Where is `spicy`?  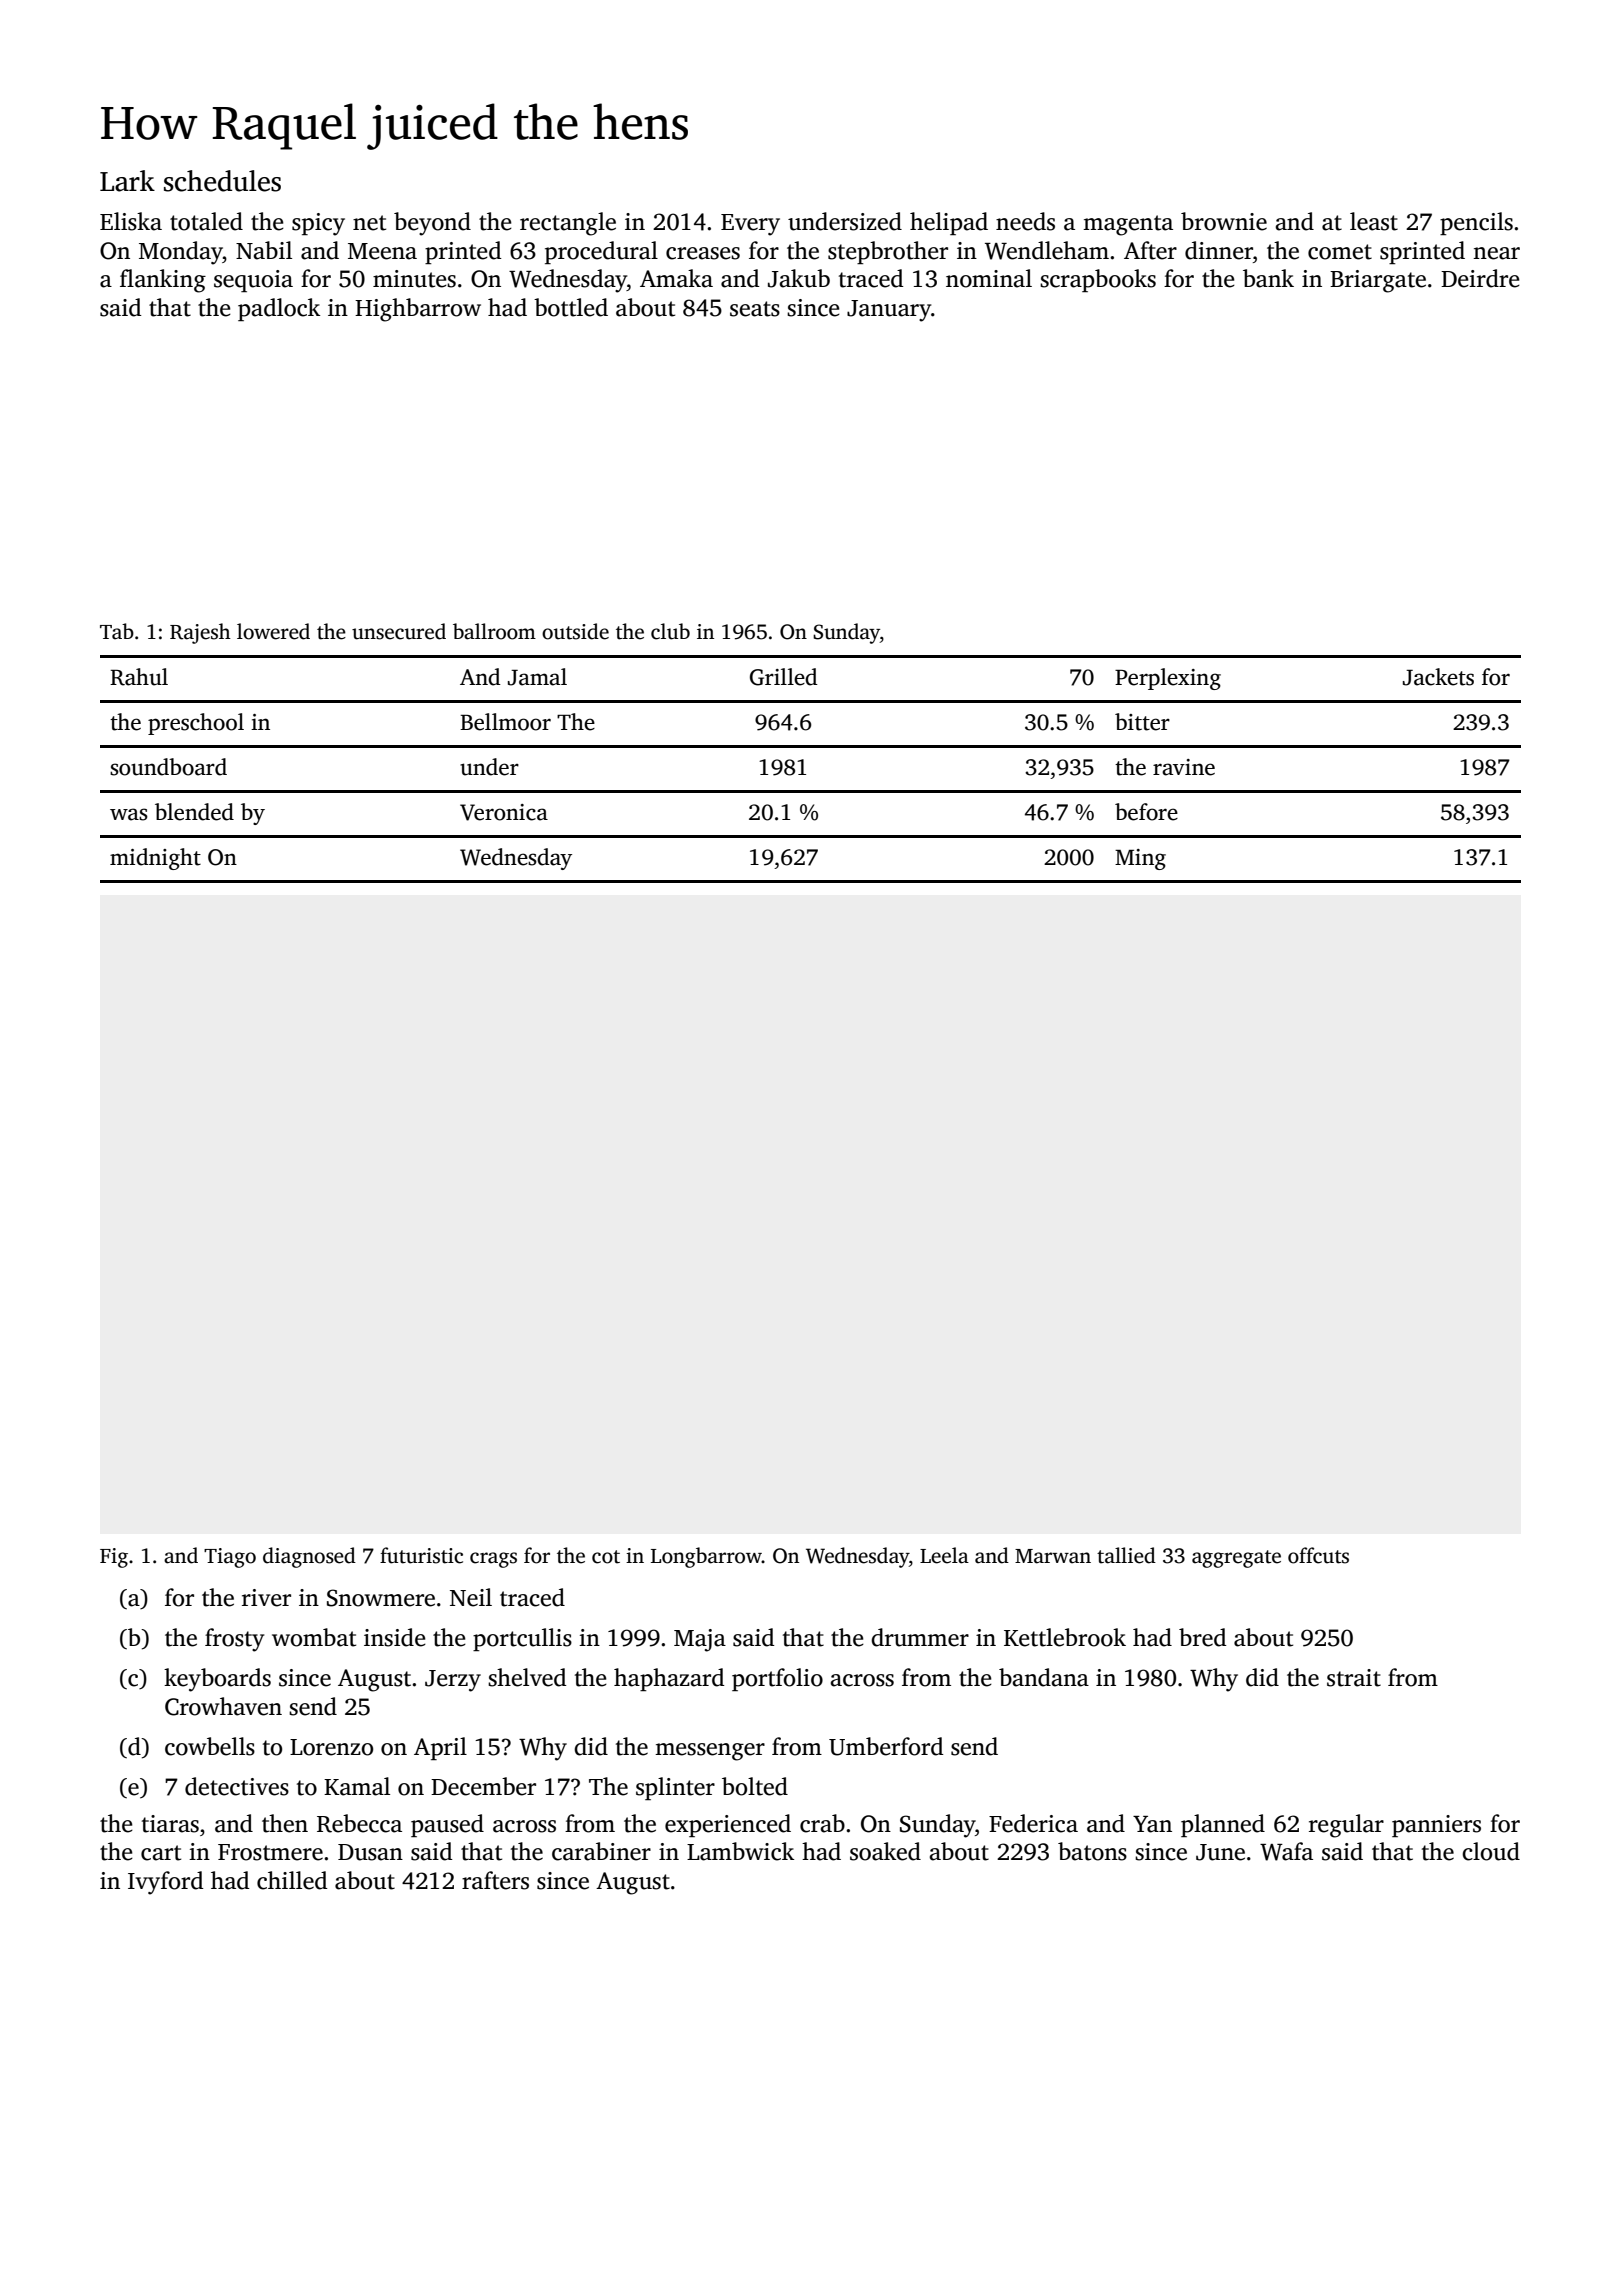
spicy is located at coordinates (318, 224).
